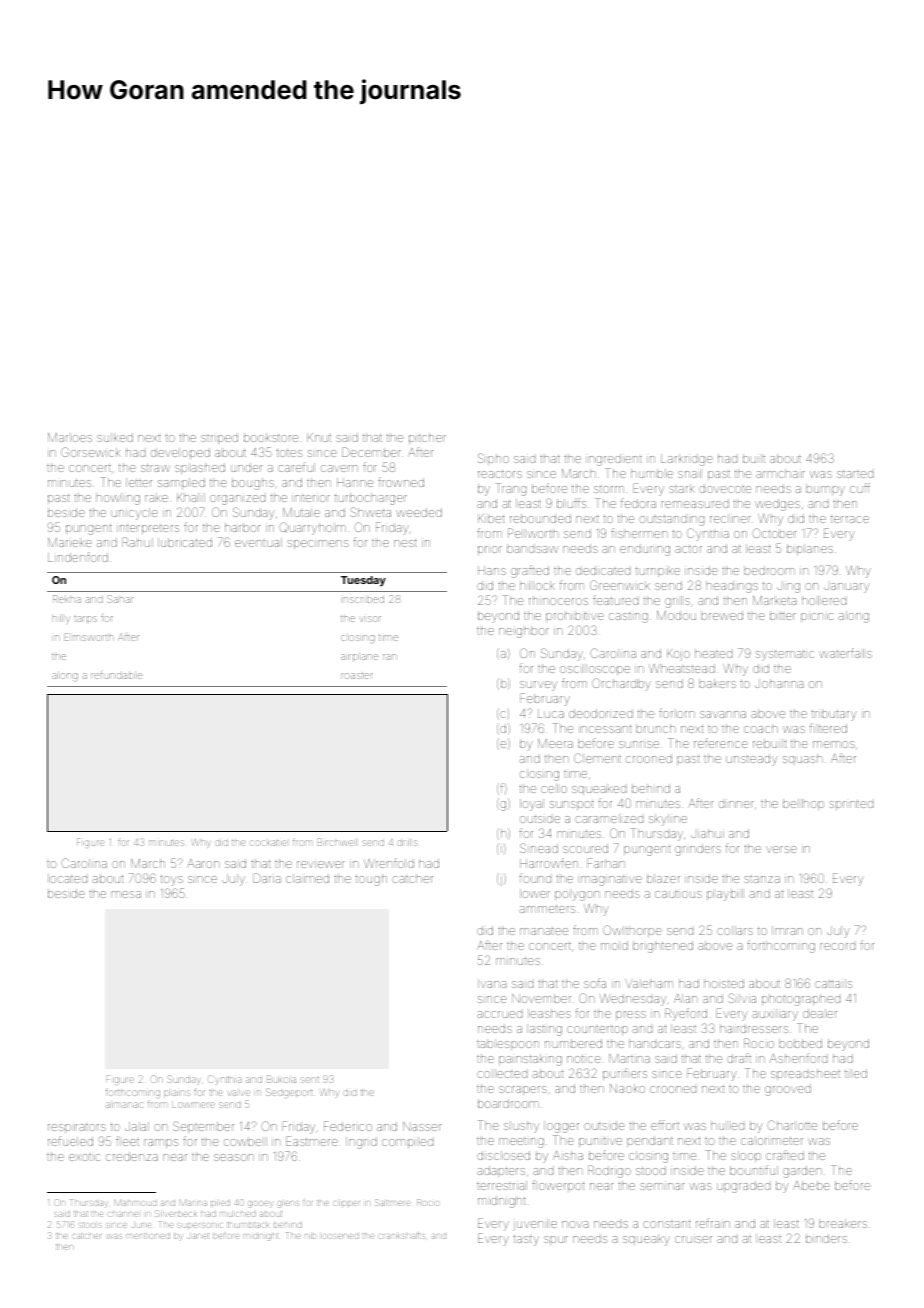 The height and width of the screenshot is (1308, 924). What do you see at coordinates (115, 437) in the screenshot?
I see `sulked` at bounding box center [115, 437].
